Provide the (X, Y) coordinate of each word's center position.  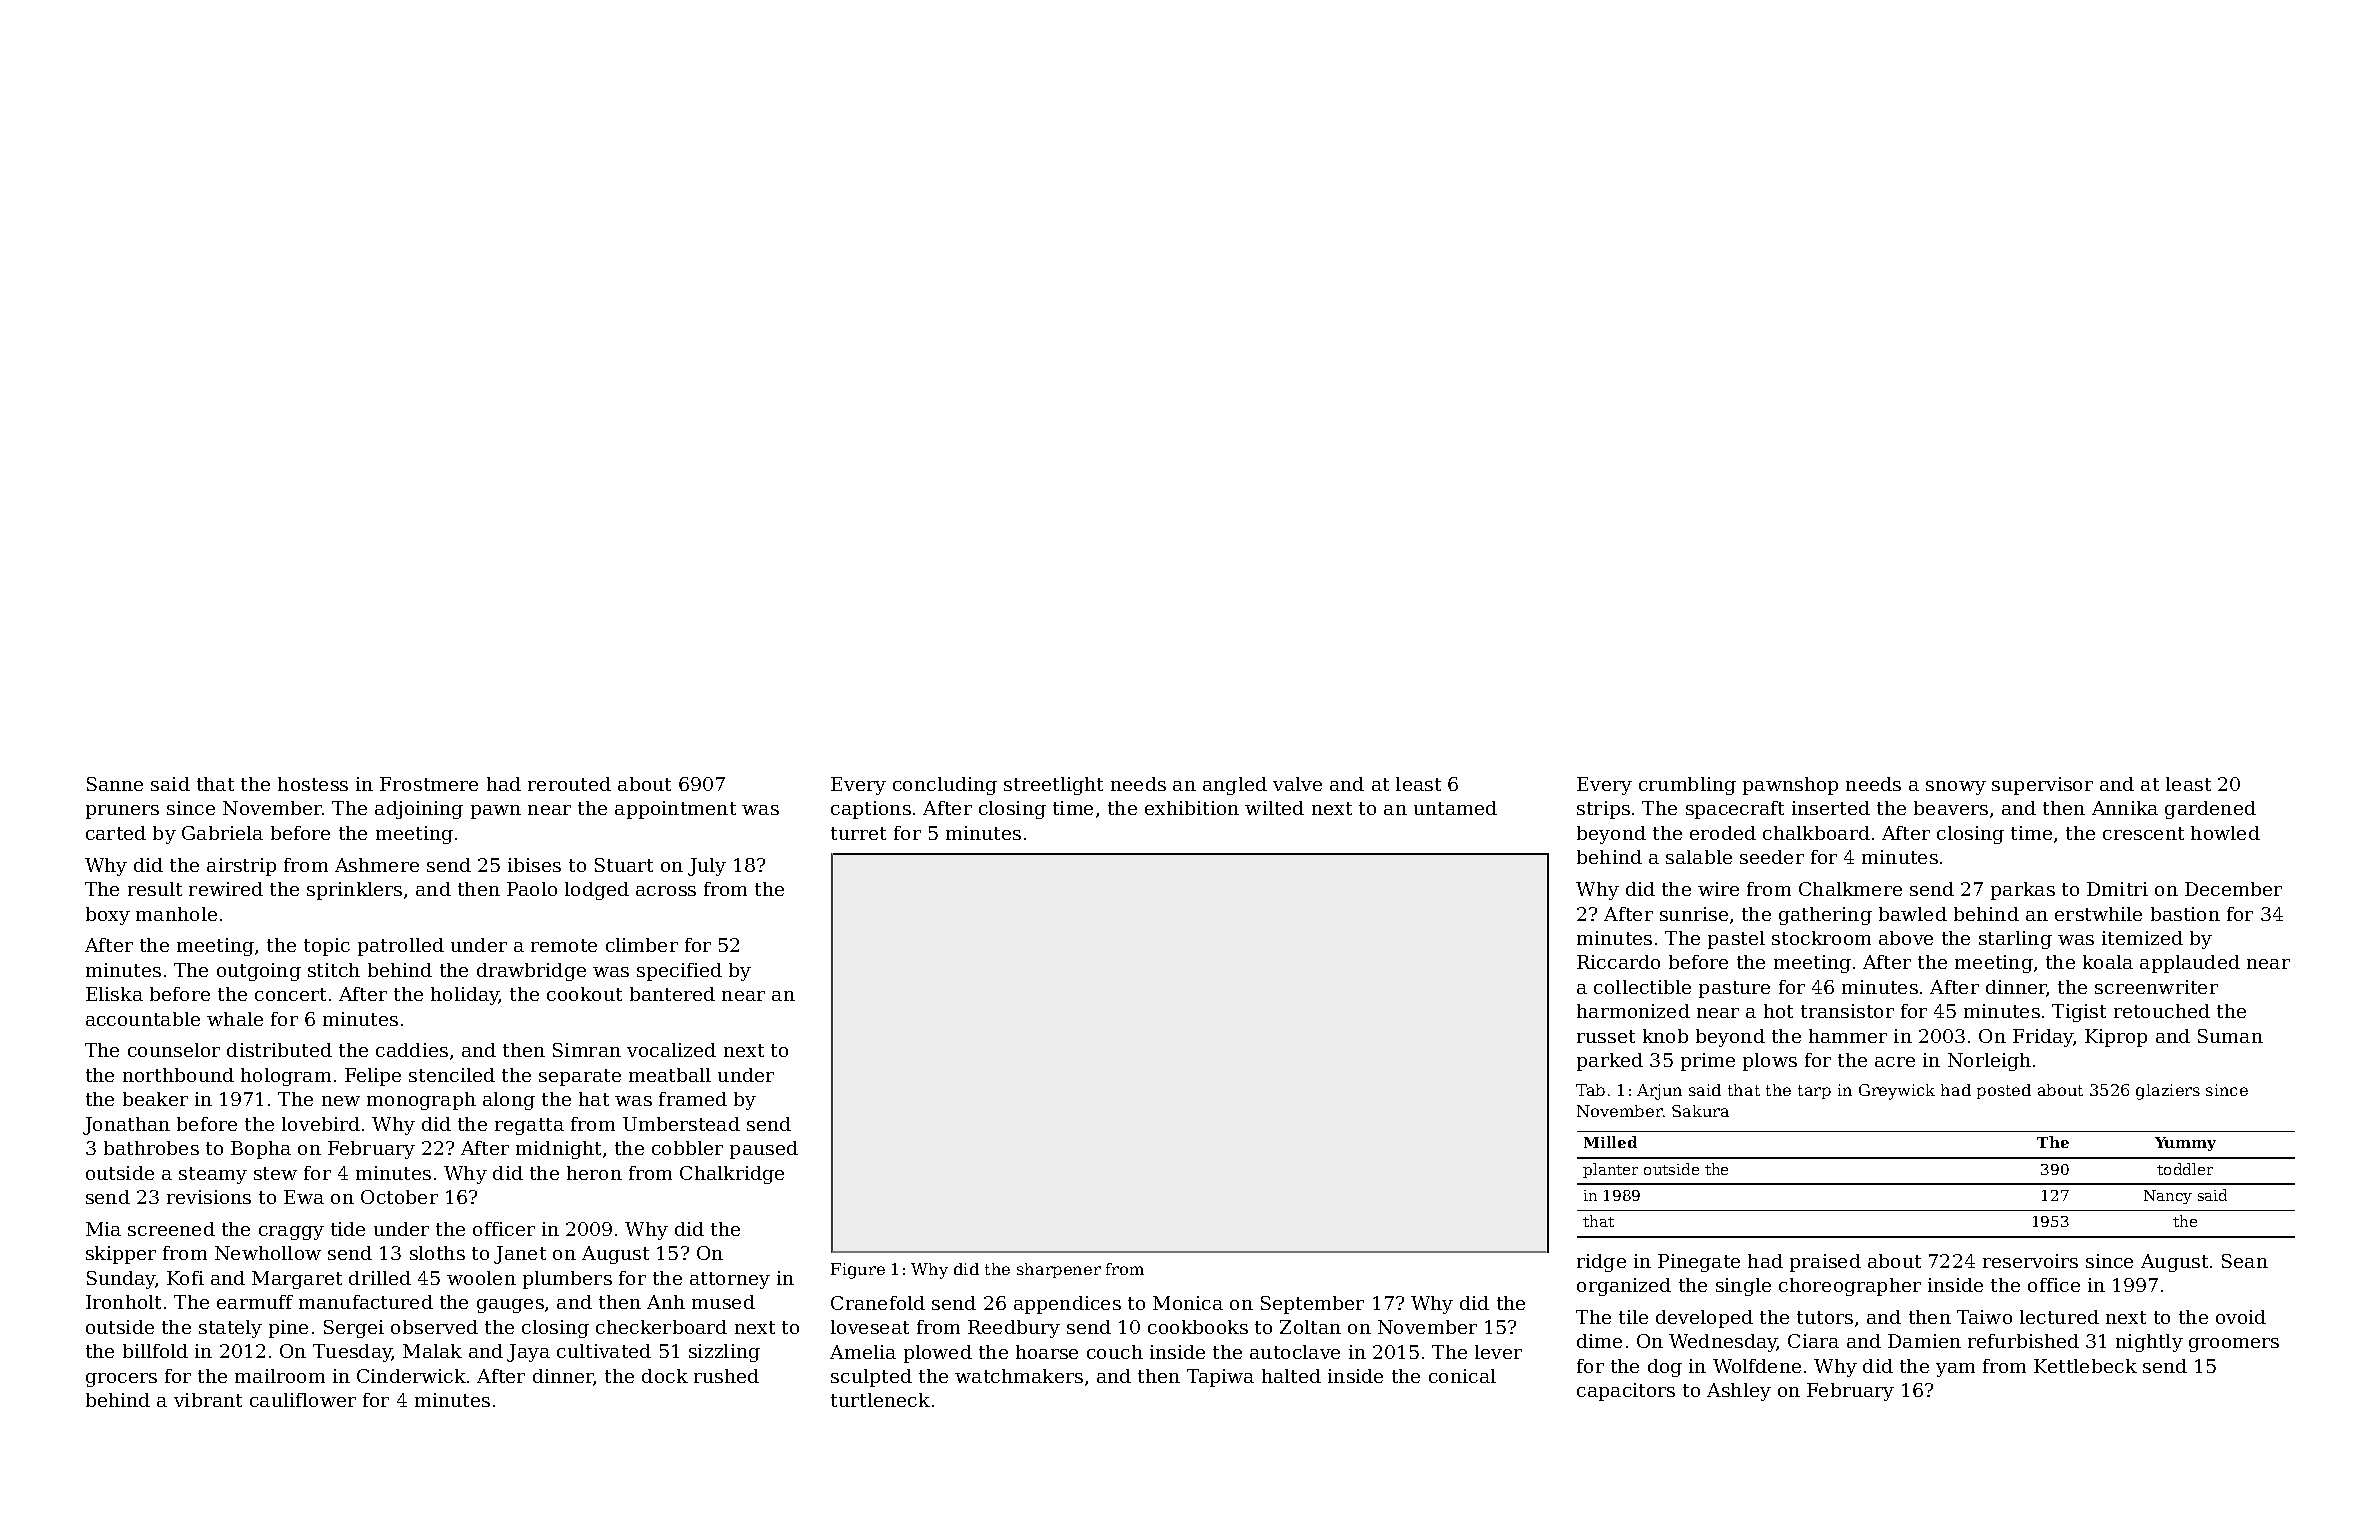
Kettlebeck (2085, 1366)
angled (1235, 786)
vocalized (671, 1050)
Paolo (532, 889)
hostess (313, 784)
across (666, 891)
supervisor (2042, 786)
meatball (670, 1075)
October (399, 1197)
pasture (1734, 989)
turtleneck (880, 1400)
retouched (2162, 1011)
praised (1825, 1263)
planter (1610, 1170)
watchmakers (1019, 1376)
